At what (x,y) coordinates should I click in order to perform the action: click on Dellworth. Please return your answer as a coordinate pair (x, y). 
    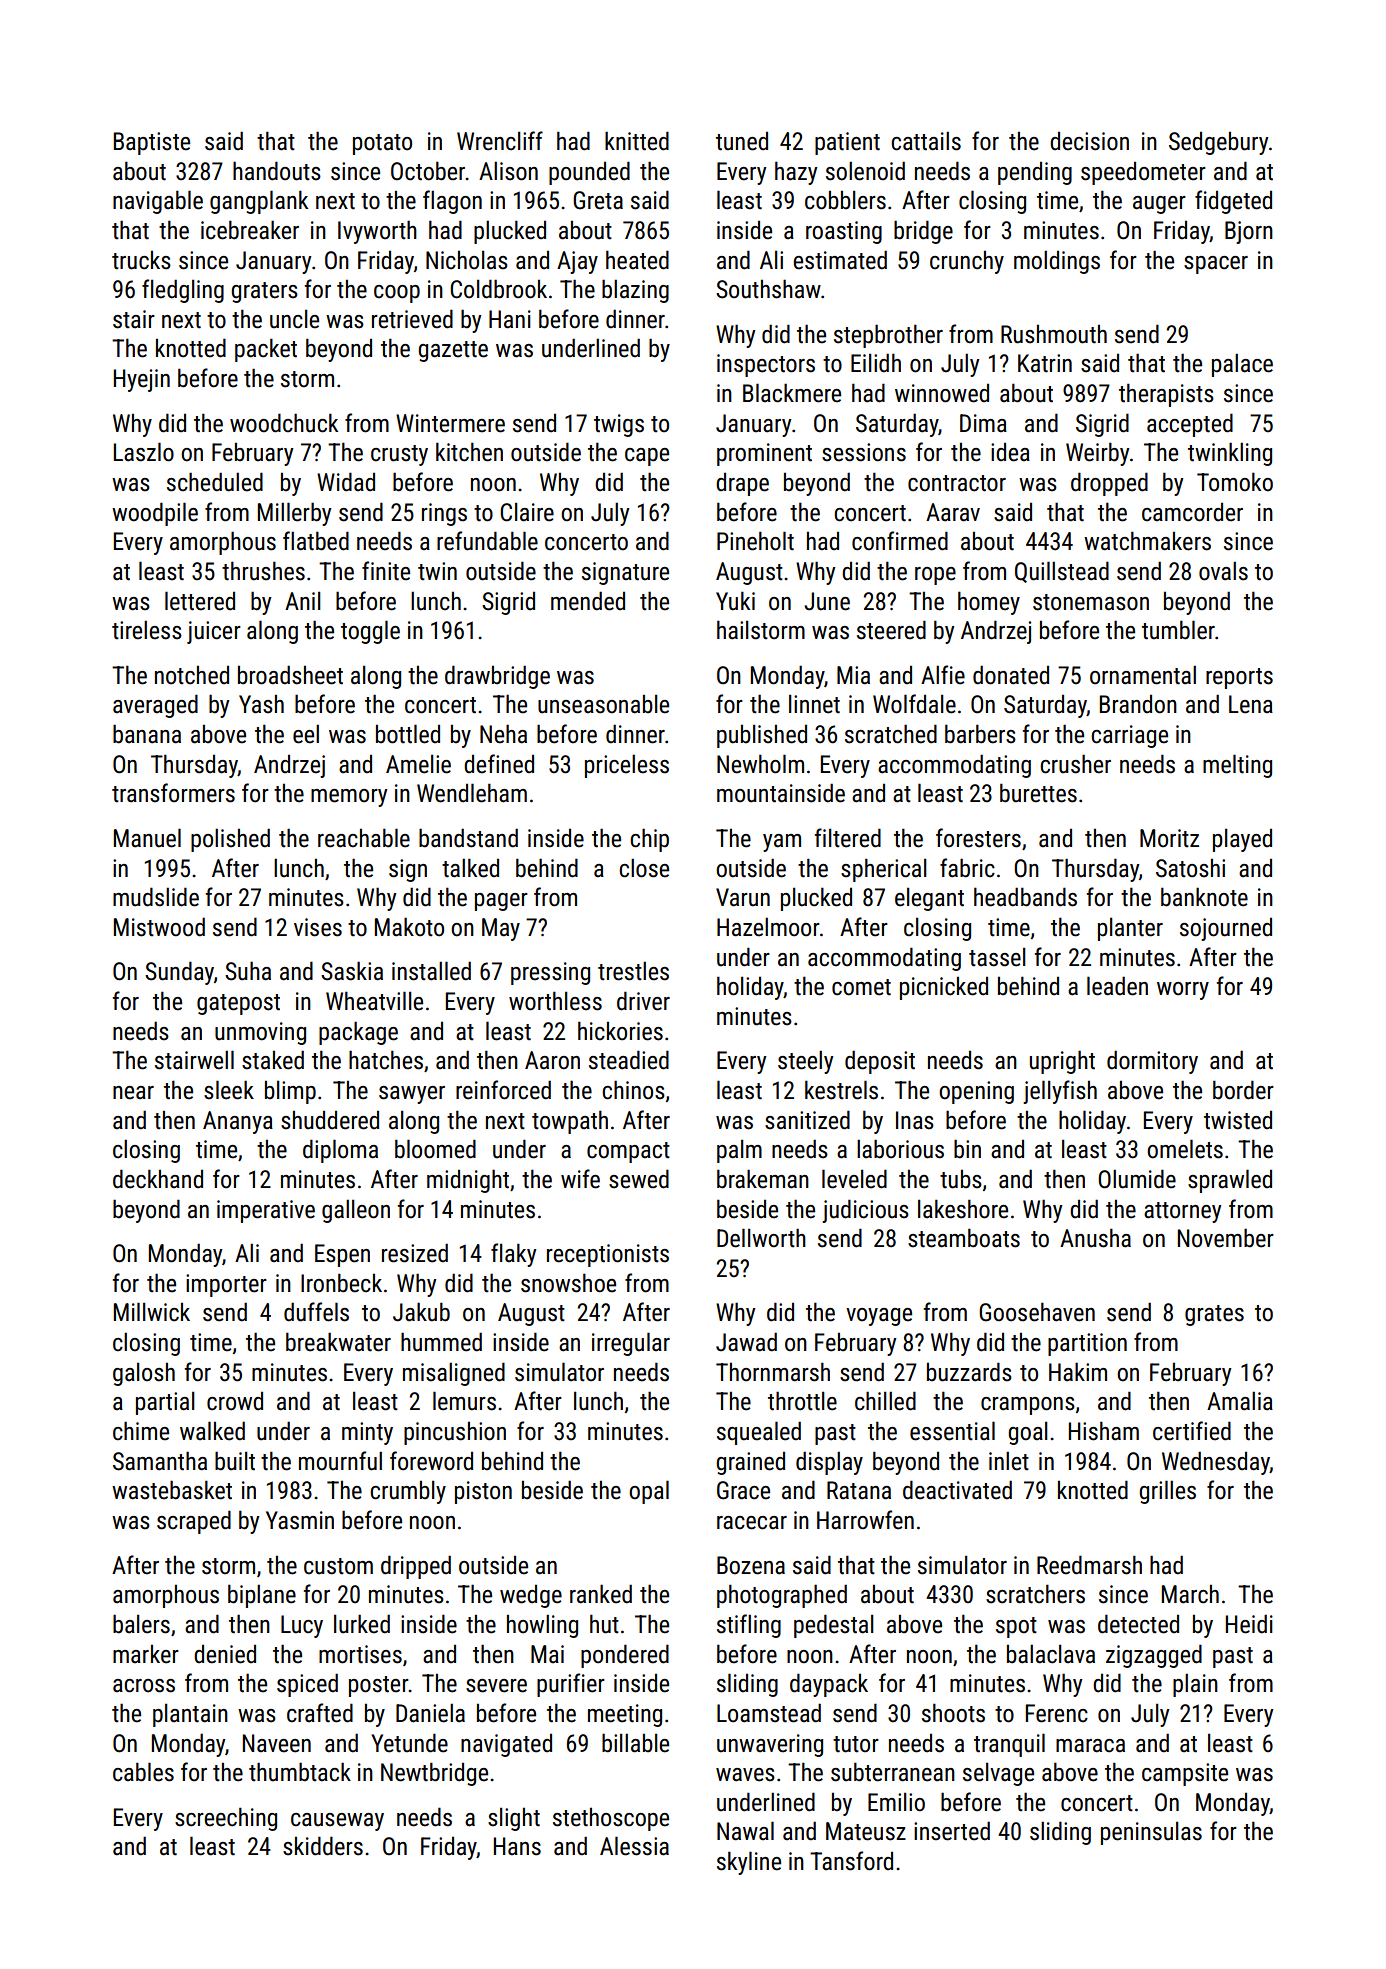
    Looking at the image, I should click on (761, 1238).
